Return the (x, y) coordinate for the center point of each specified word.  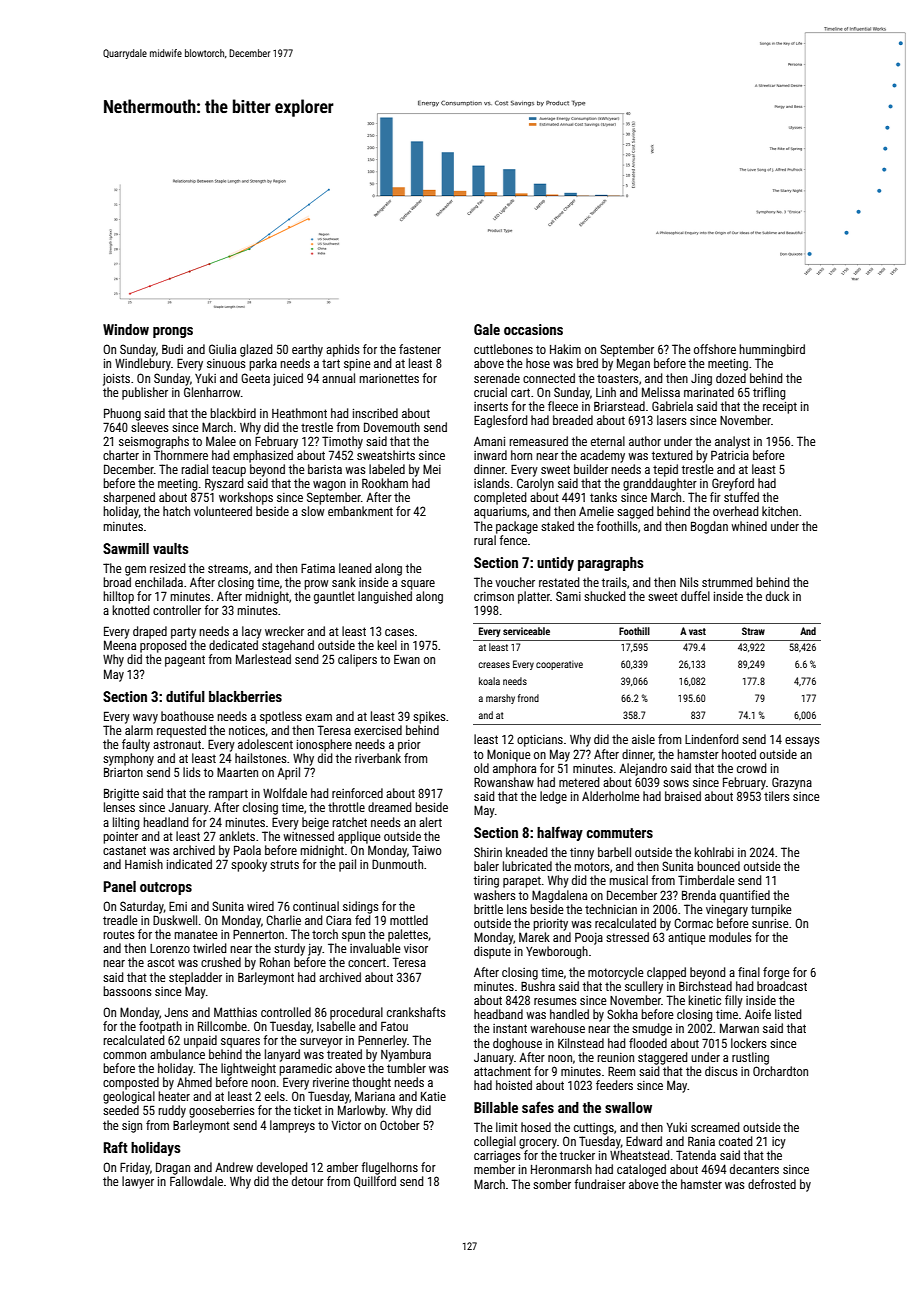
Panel (120, 886)
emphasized (263, 456)
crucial (490, 392)
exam (319, 717)
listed (788, 1014)
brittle (488, 909)
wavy (145, 719)
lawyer (138, 1182)
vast (697, 631)
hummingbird (772, 350)
